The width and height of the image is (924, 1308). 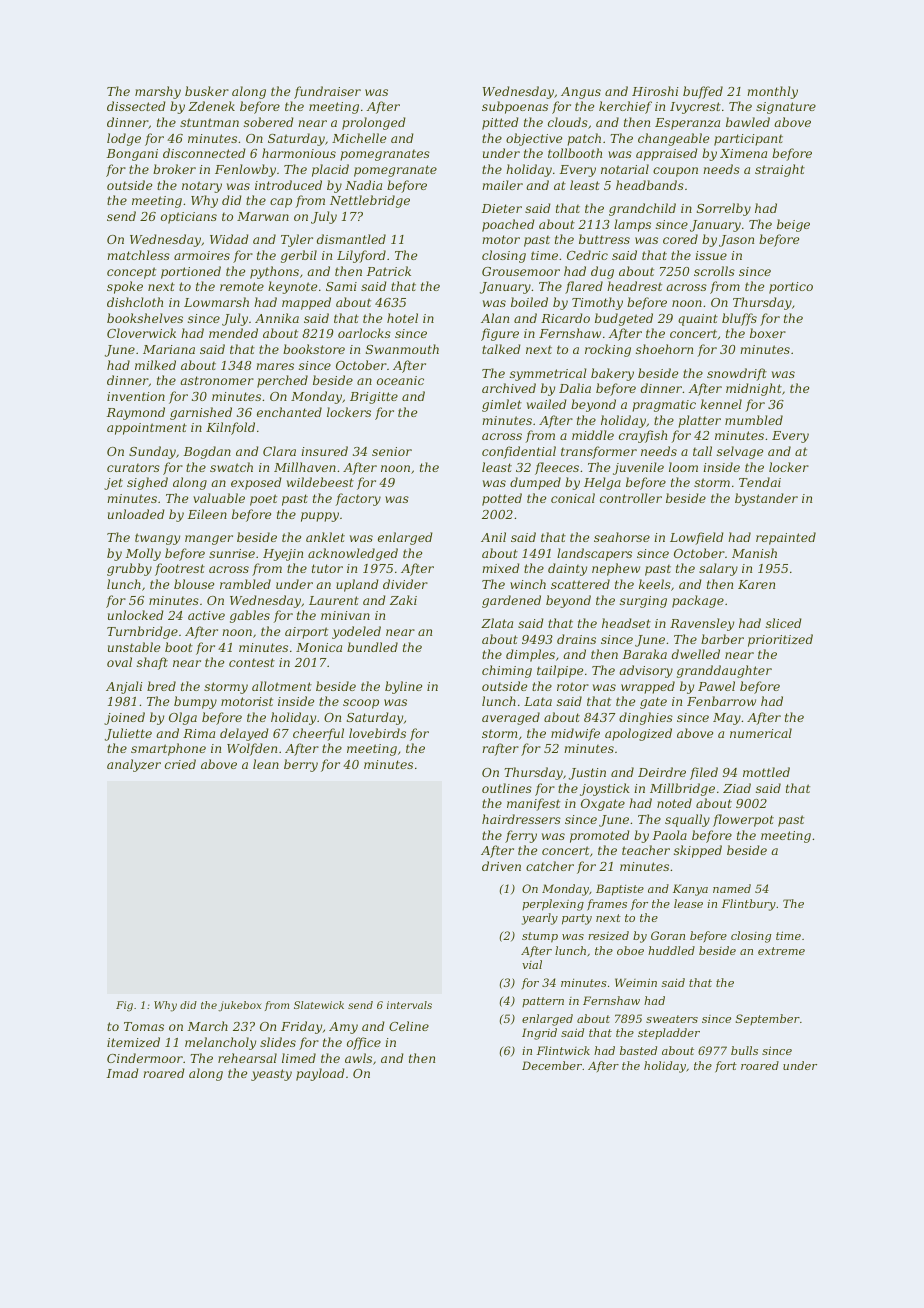 I want to click on patch, so click(x=584, y=139).
